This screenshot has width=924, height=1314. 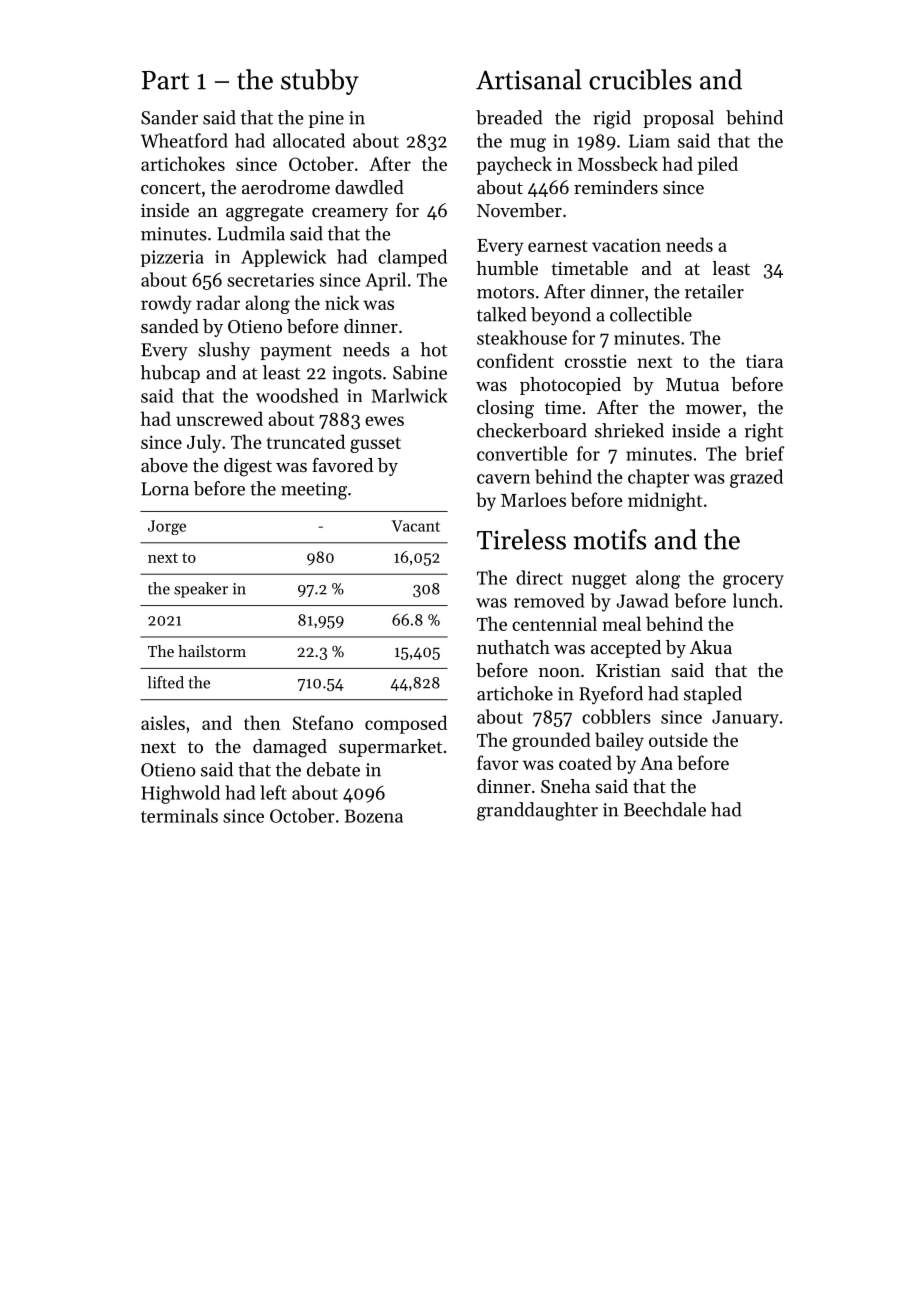 What do you see at coordinates (718, 165) in the screenshot?
I see `piled` at bounding box center [718, 165].
